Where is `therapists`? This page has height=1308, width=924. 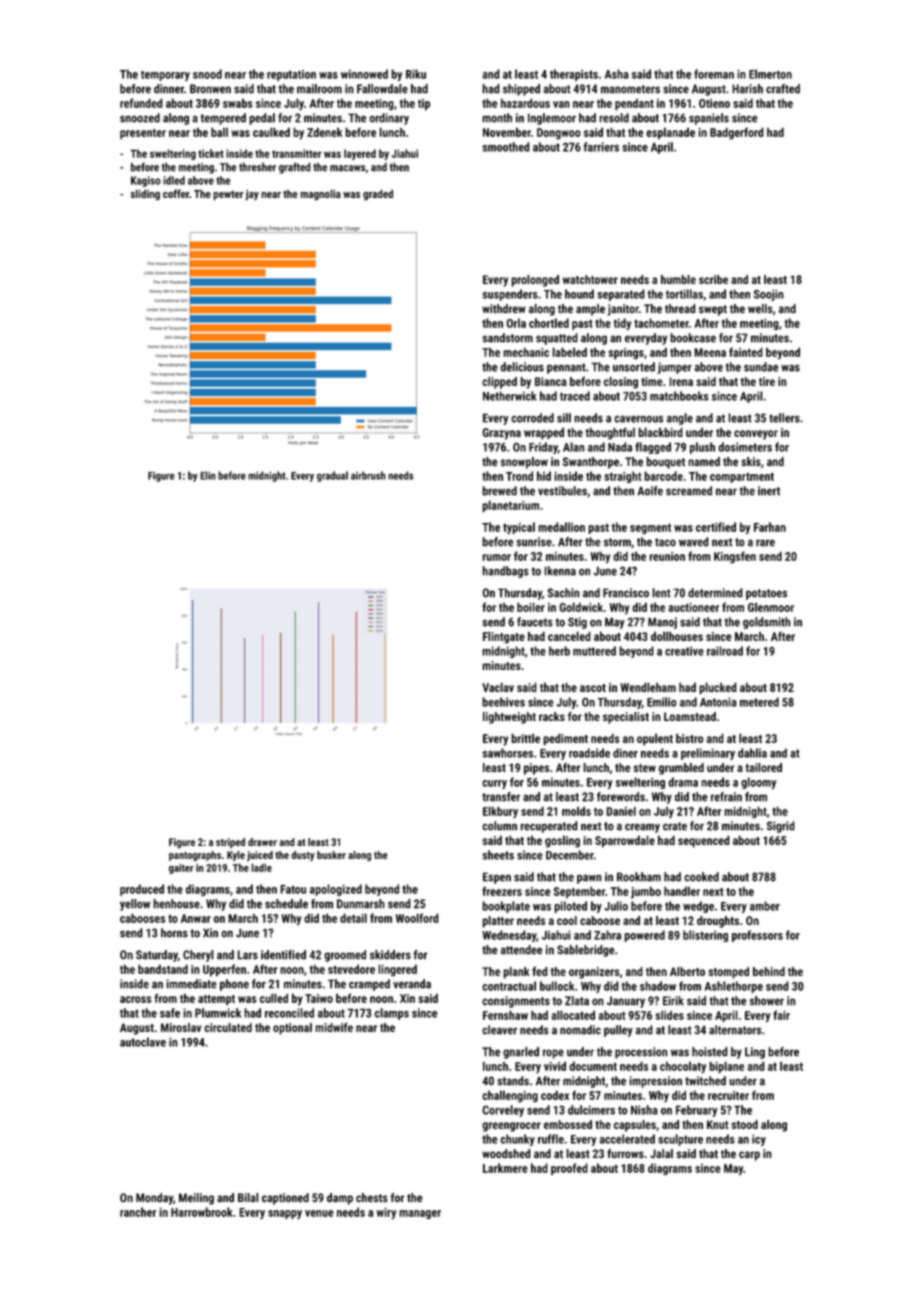 therapists is located at coordinates (574, 75).
